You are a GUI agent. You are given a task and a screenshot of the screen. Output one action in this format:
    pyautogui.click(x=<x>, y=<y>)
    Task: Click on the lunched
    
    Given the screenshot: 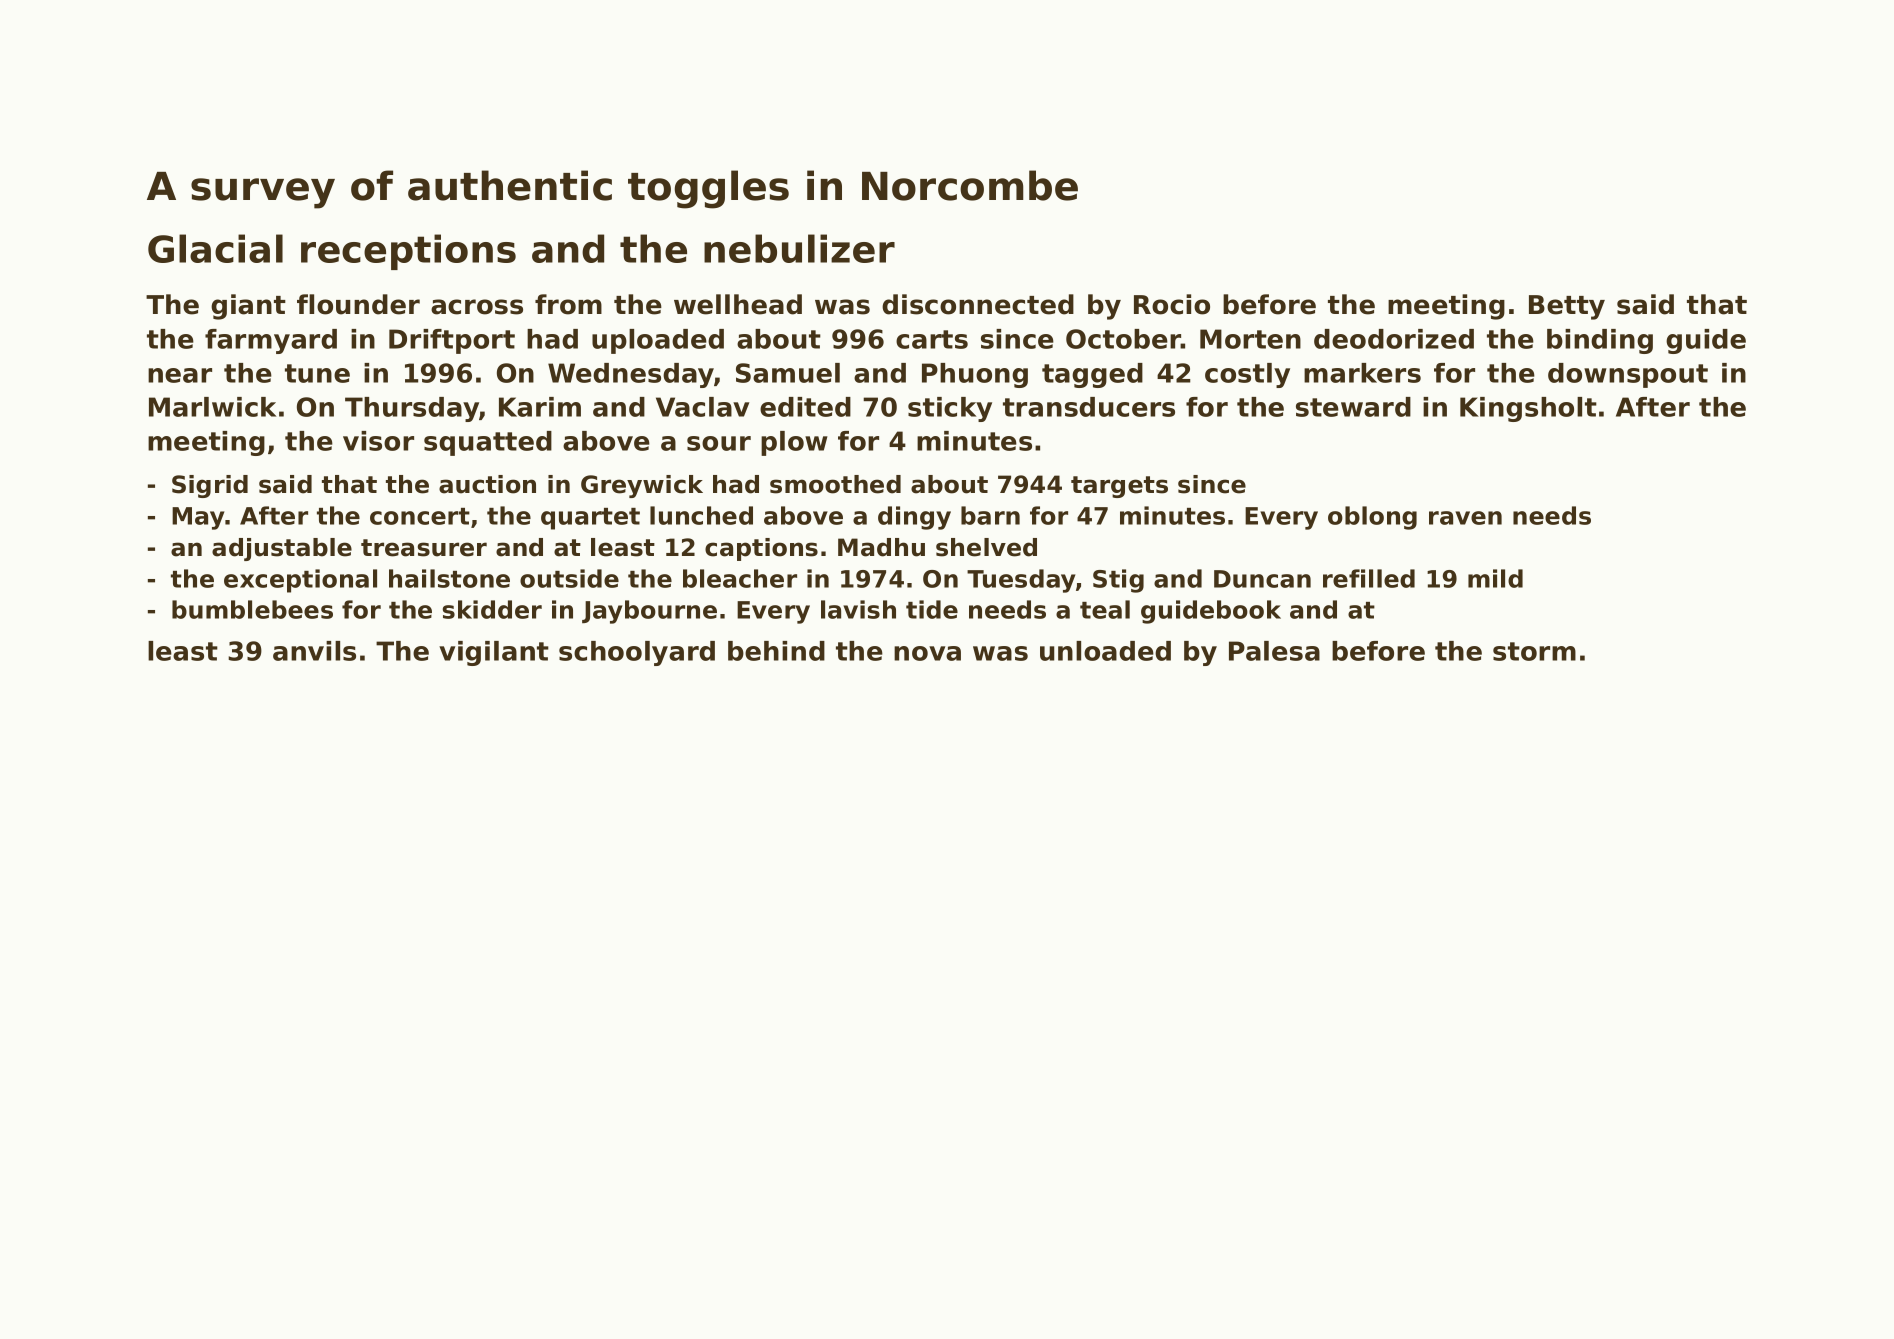 What is the action you would take?
    pyautogui.click(x=701, y=515)
